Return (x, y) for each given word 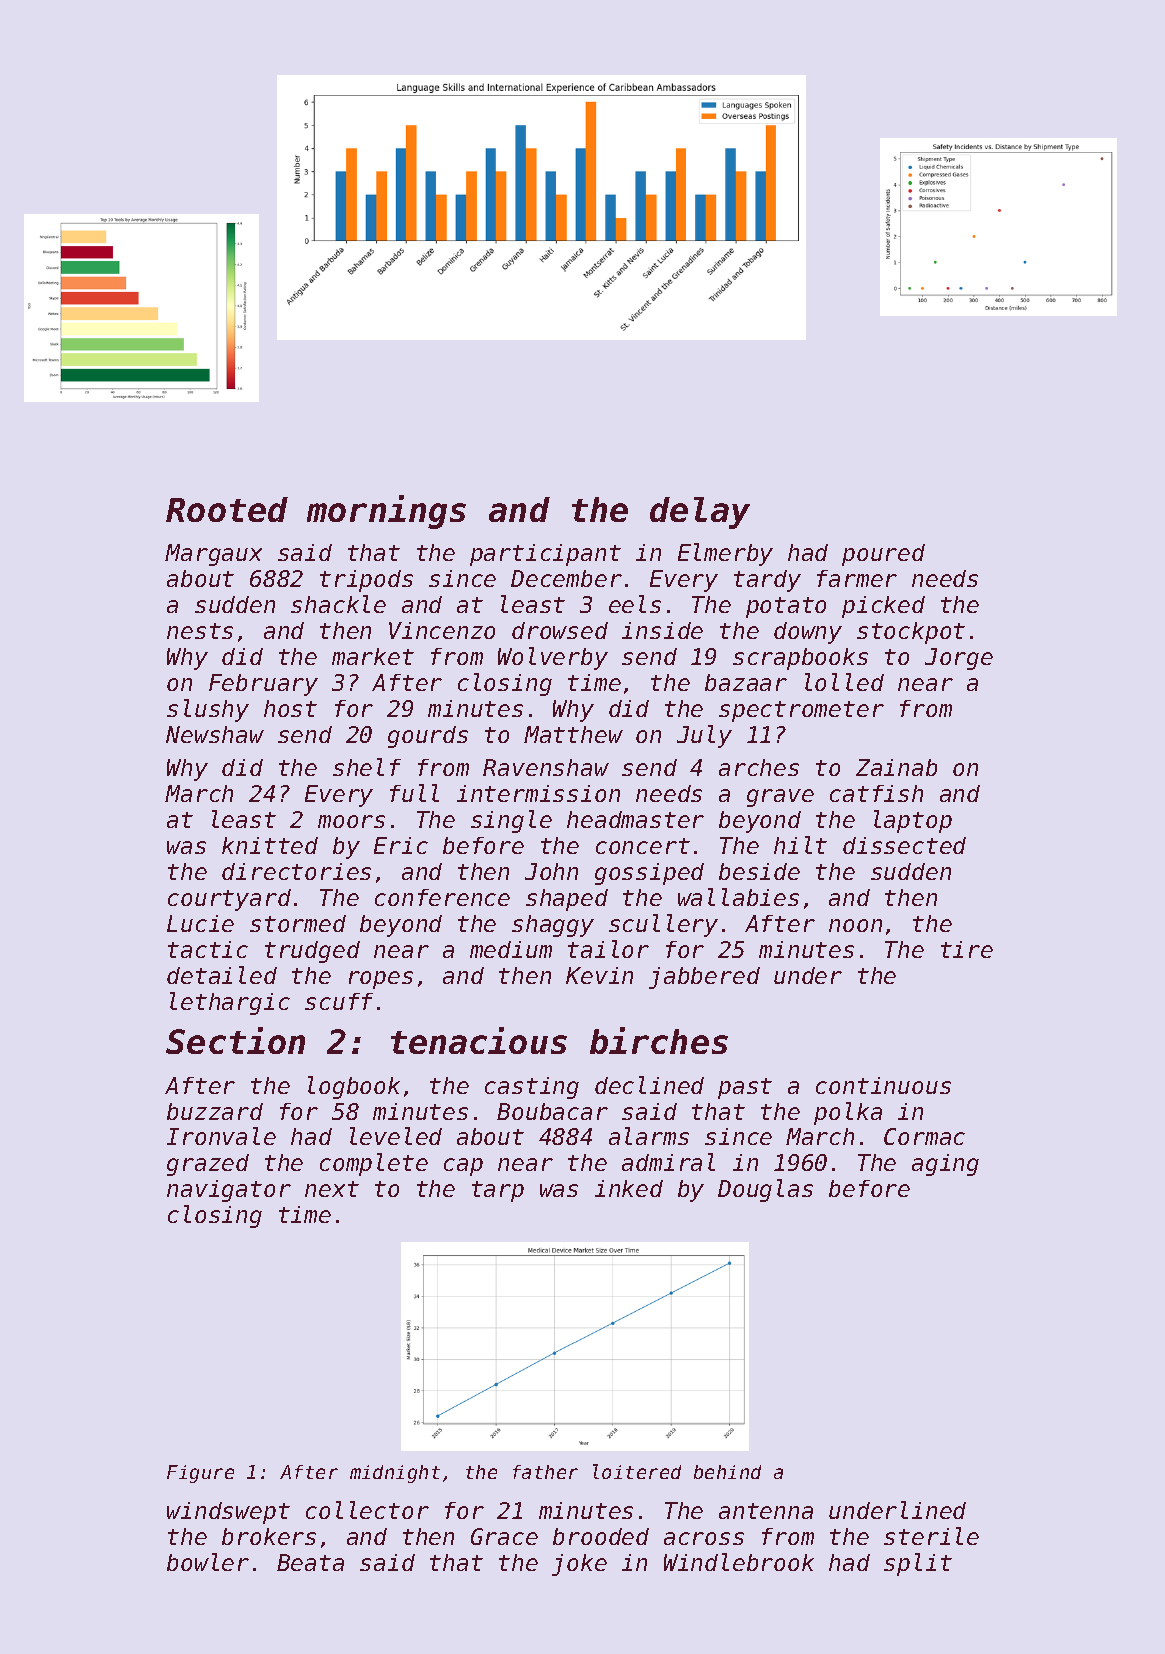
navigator (229, 1191)
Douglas (765, 1190)
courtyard (229, 900)
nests (200, 631)
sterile (931, 1536)
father (545, 1472)
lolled (844, 682)
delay (700, 513)
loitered (637, 1471)
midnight (395, 1474)
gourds (428, 737)
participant (545, 555)
